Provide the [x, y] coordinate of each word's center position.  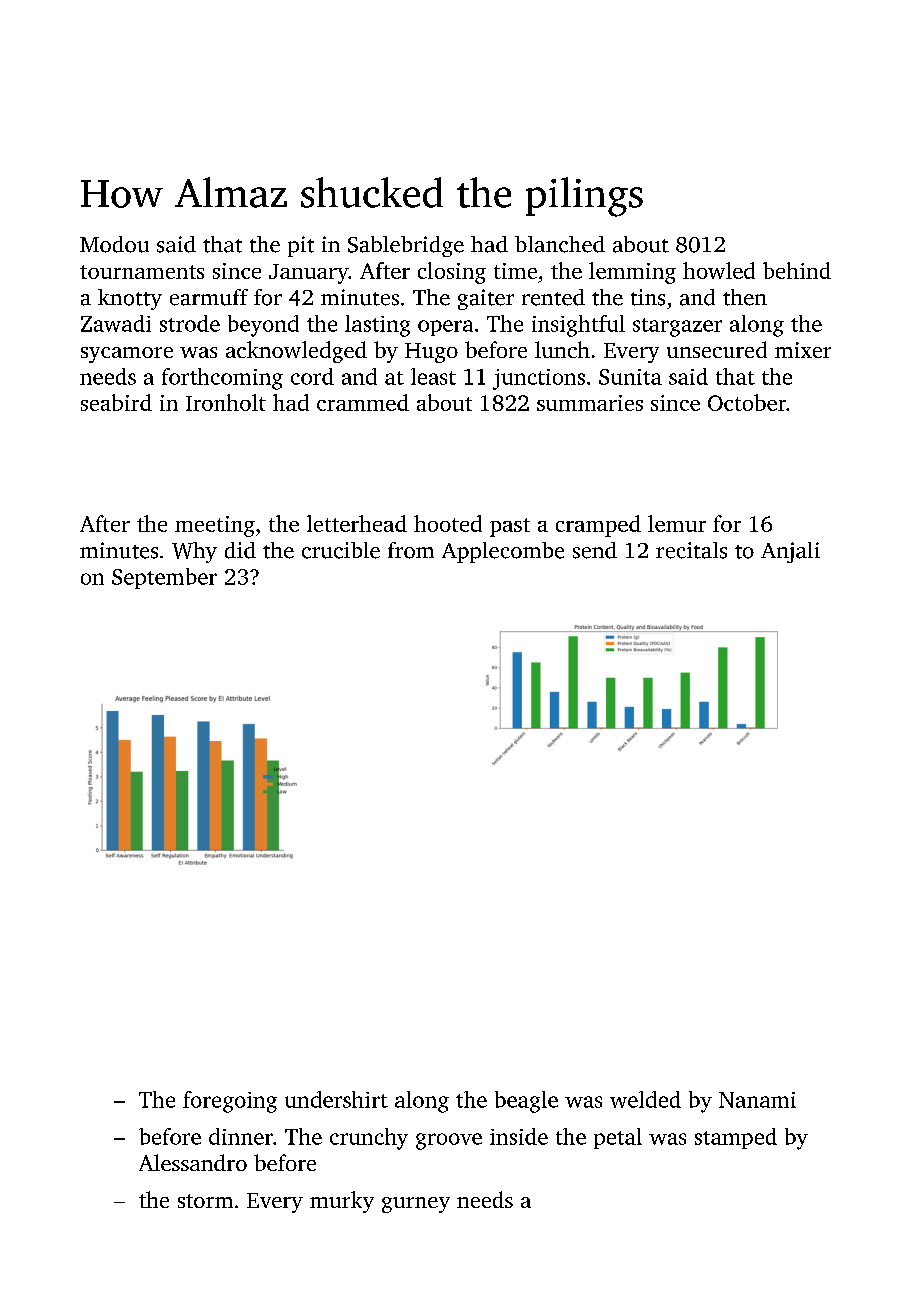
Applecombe [503, 552]
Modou [114, 244]
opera [445, 328]
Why [194, 552]
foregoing [230, 1102]
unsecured [717, 349]
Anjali [790, 552]
